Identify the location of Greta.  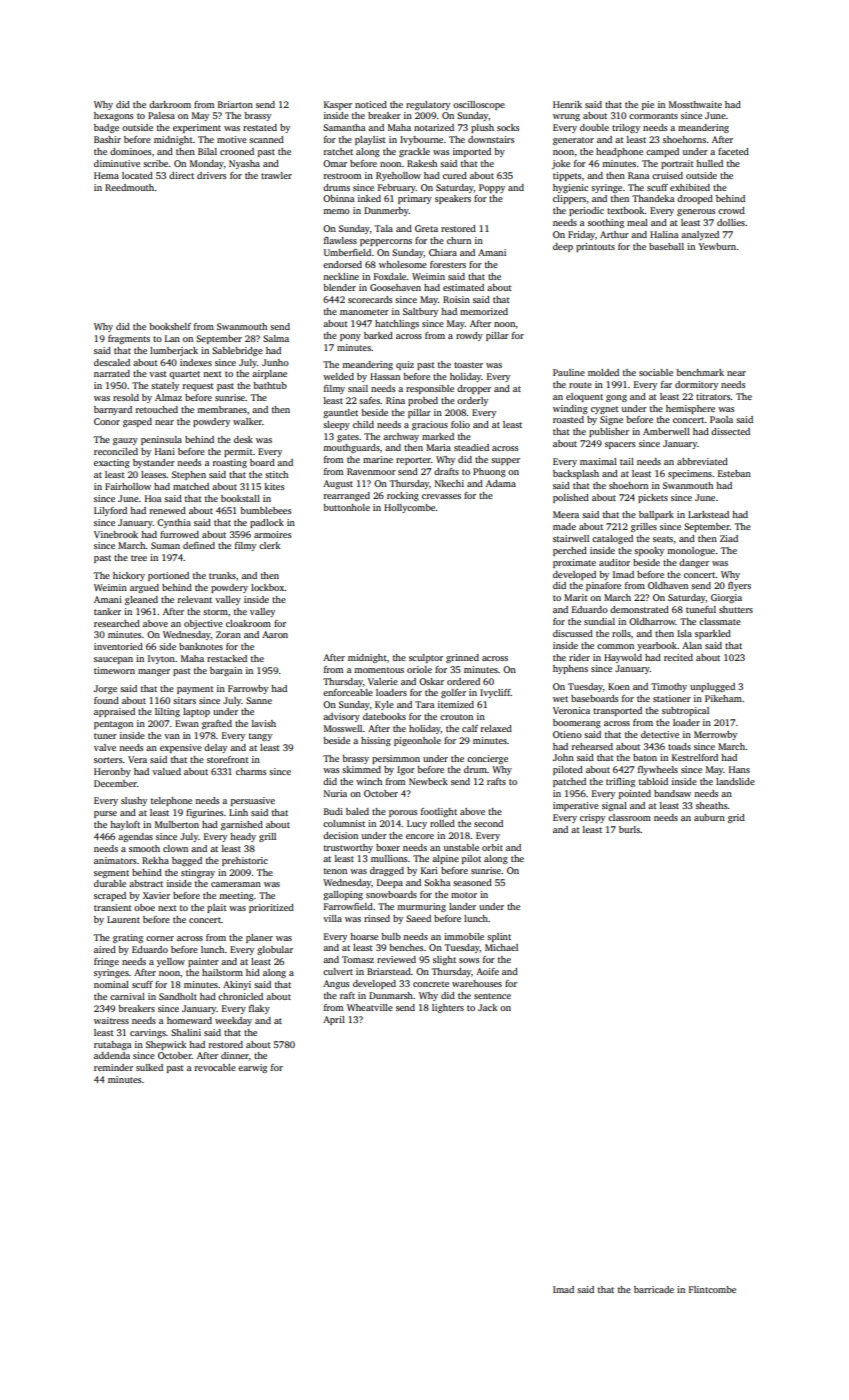
(426, 228).
